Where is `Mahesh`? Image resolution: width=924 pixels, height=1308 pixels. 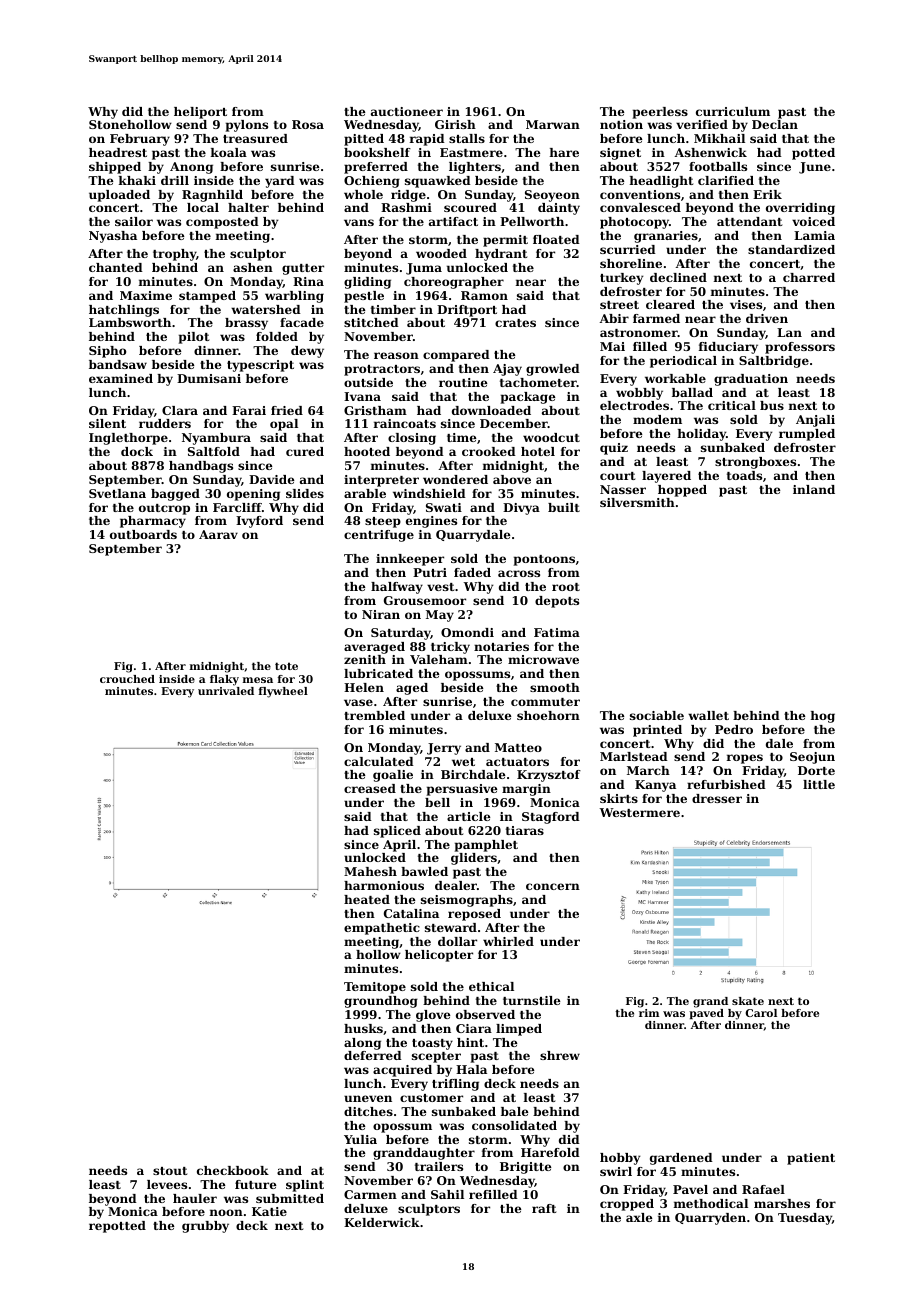 Mahesh is located at coordinates (370, 871).
